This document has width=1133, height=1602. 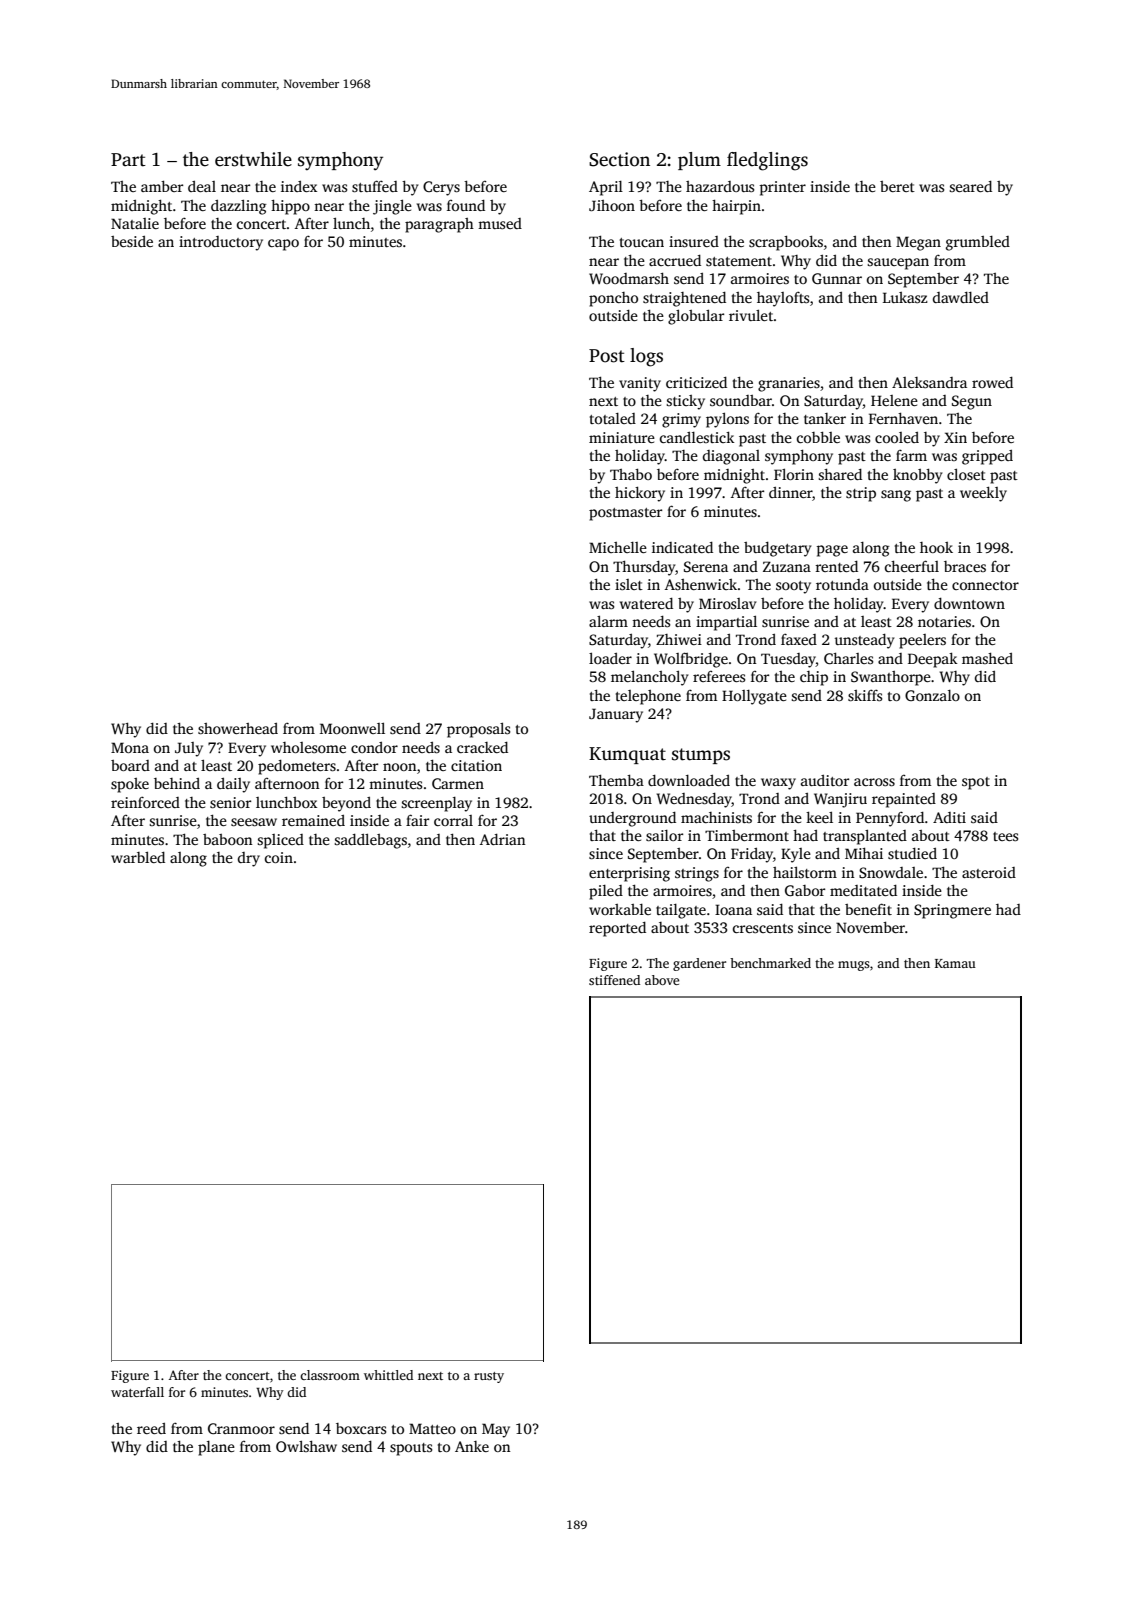 I want to click on waterfall, so click(x=137, y=1392).
